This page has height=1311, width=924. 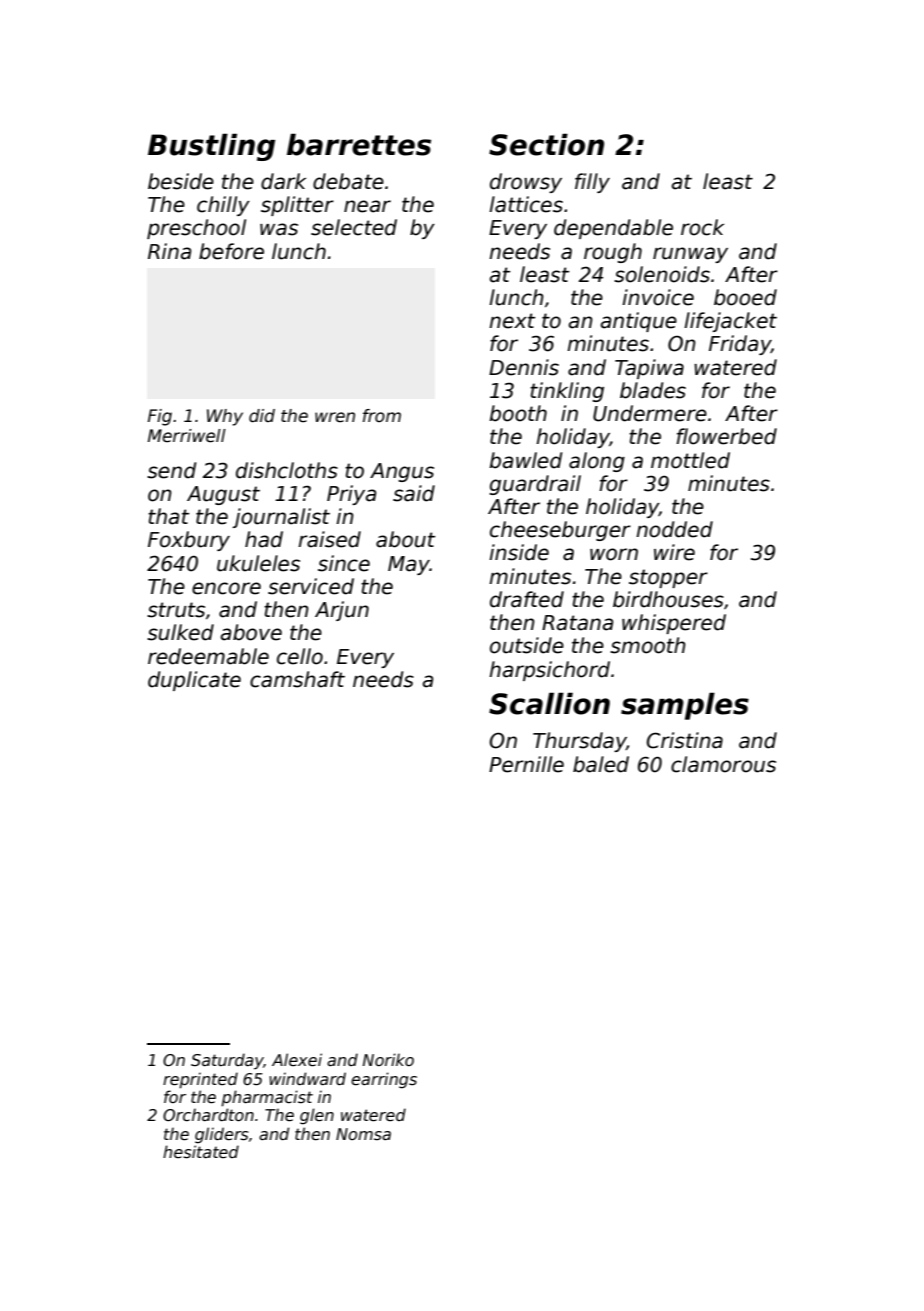 I want to click on rock, so click(x=702, y=227).
